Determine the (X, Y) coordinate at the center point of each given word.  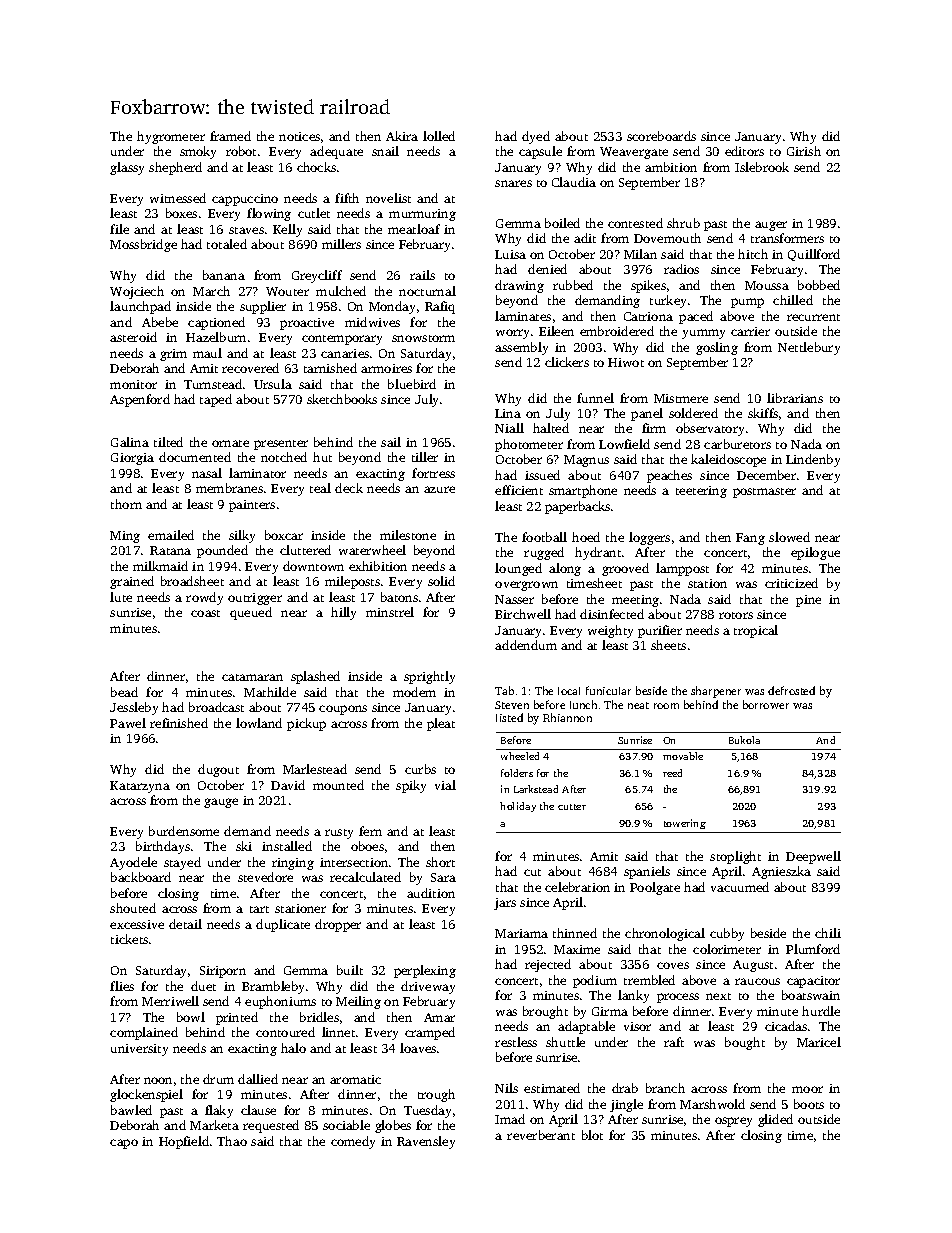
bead (124, 692)
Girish (804, 151)
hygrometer (171, 137)
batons (399, 597)
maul (207, 353)
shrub (683, 223)
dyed (536, 137)
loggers (649, 538)
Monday (392, 307)
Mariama (521, 933)
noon (158, 1080)
